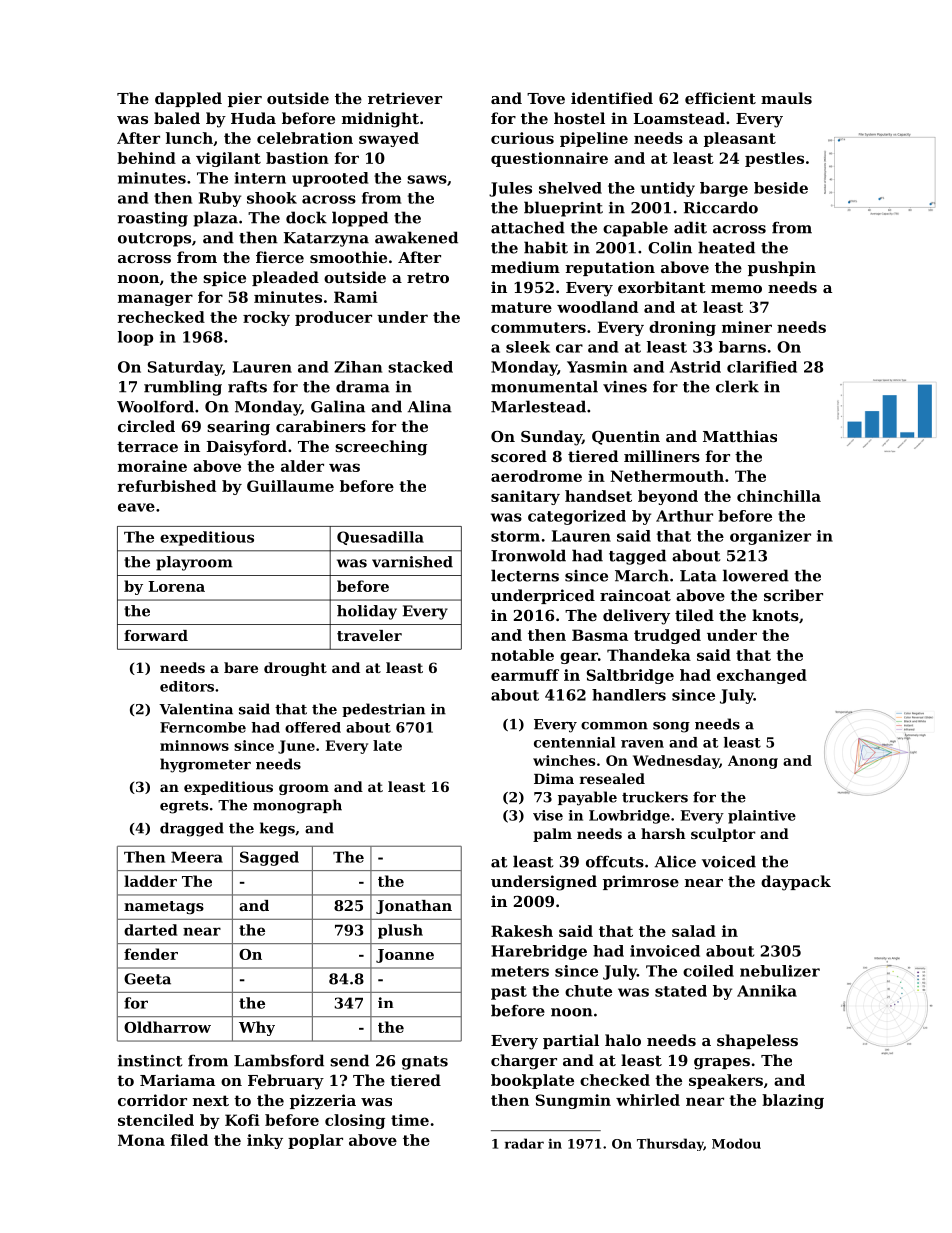 The height and width of the page is (1233, 952). I want to click on moraine, so click(152, 466).
